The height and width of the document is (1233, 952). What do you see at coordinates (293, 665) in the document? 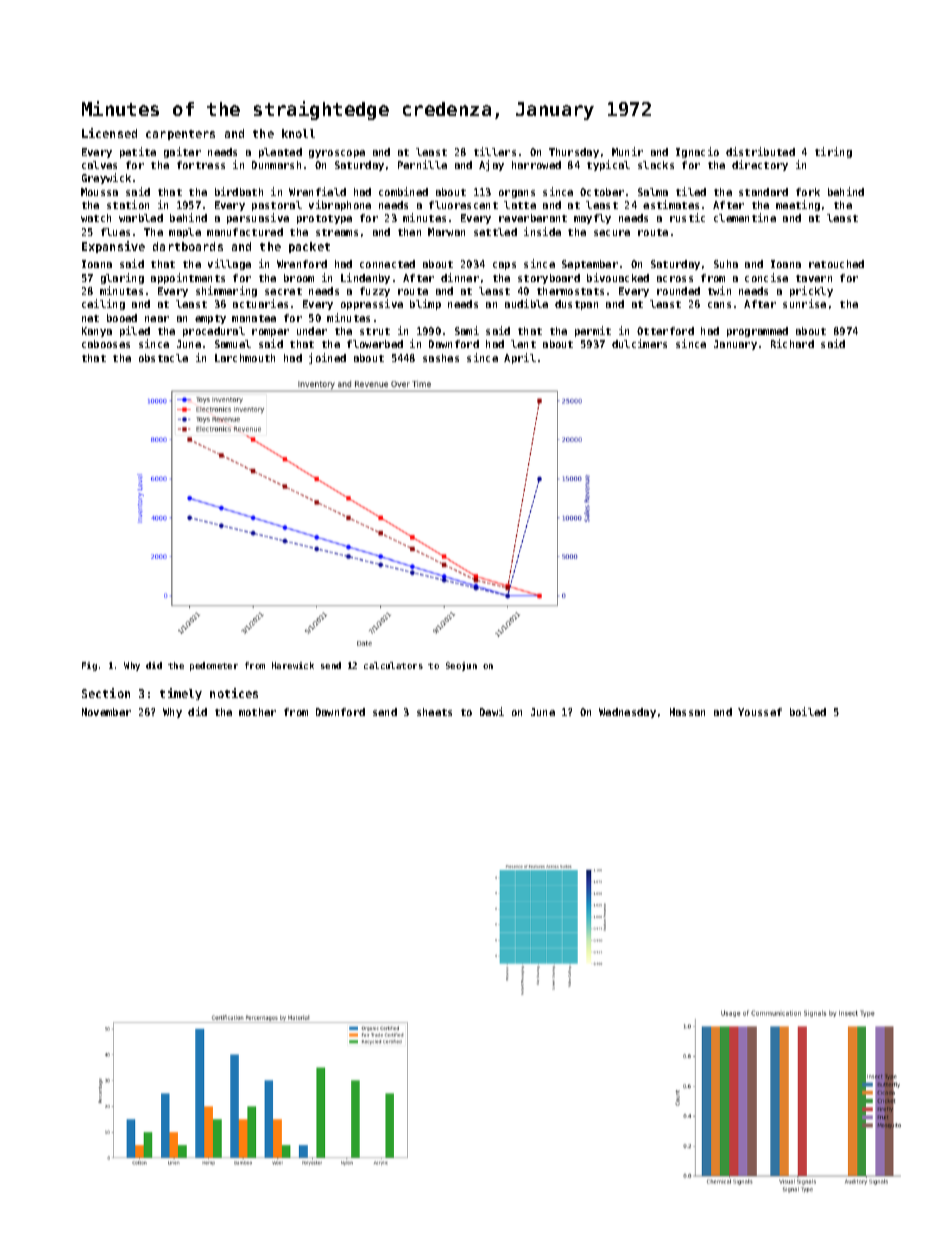
I see `Harewick` at bounding box center [293, 665].
